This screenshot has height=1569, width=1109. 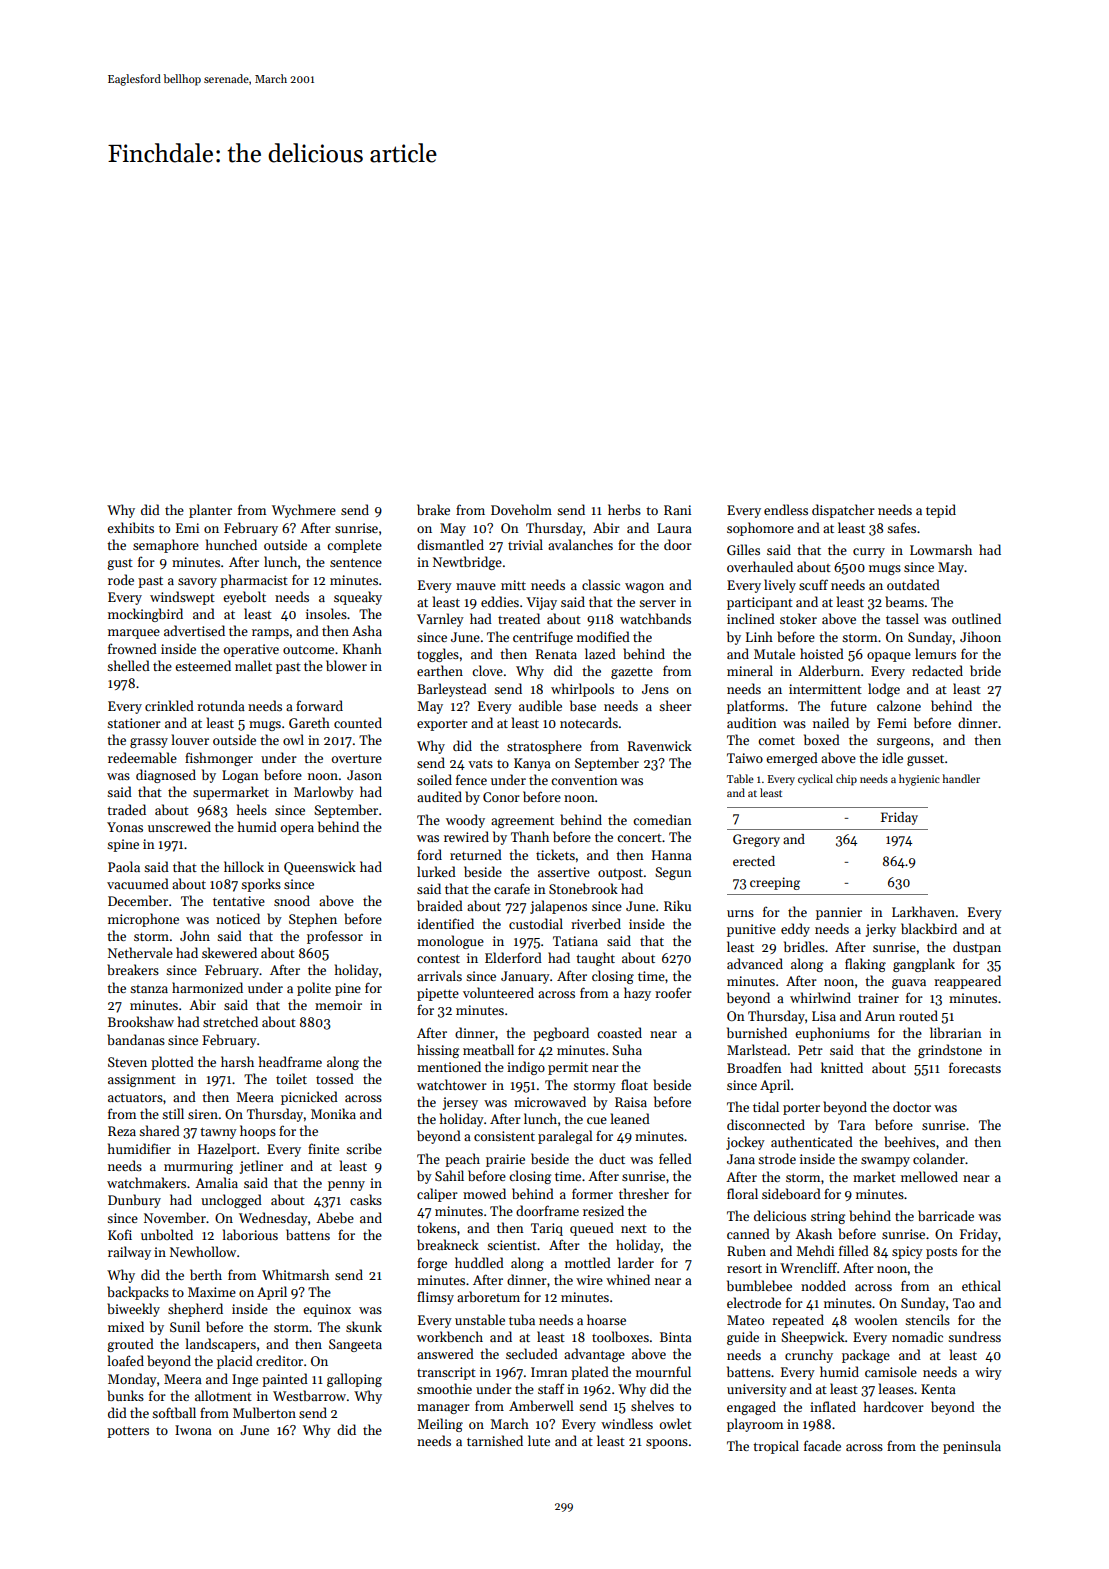 I want to click on wagon, so click(x=644, y=588).
